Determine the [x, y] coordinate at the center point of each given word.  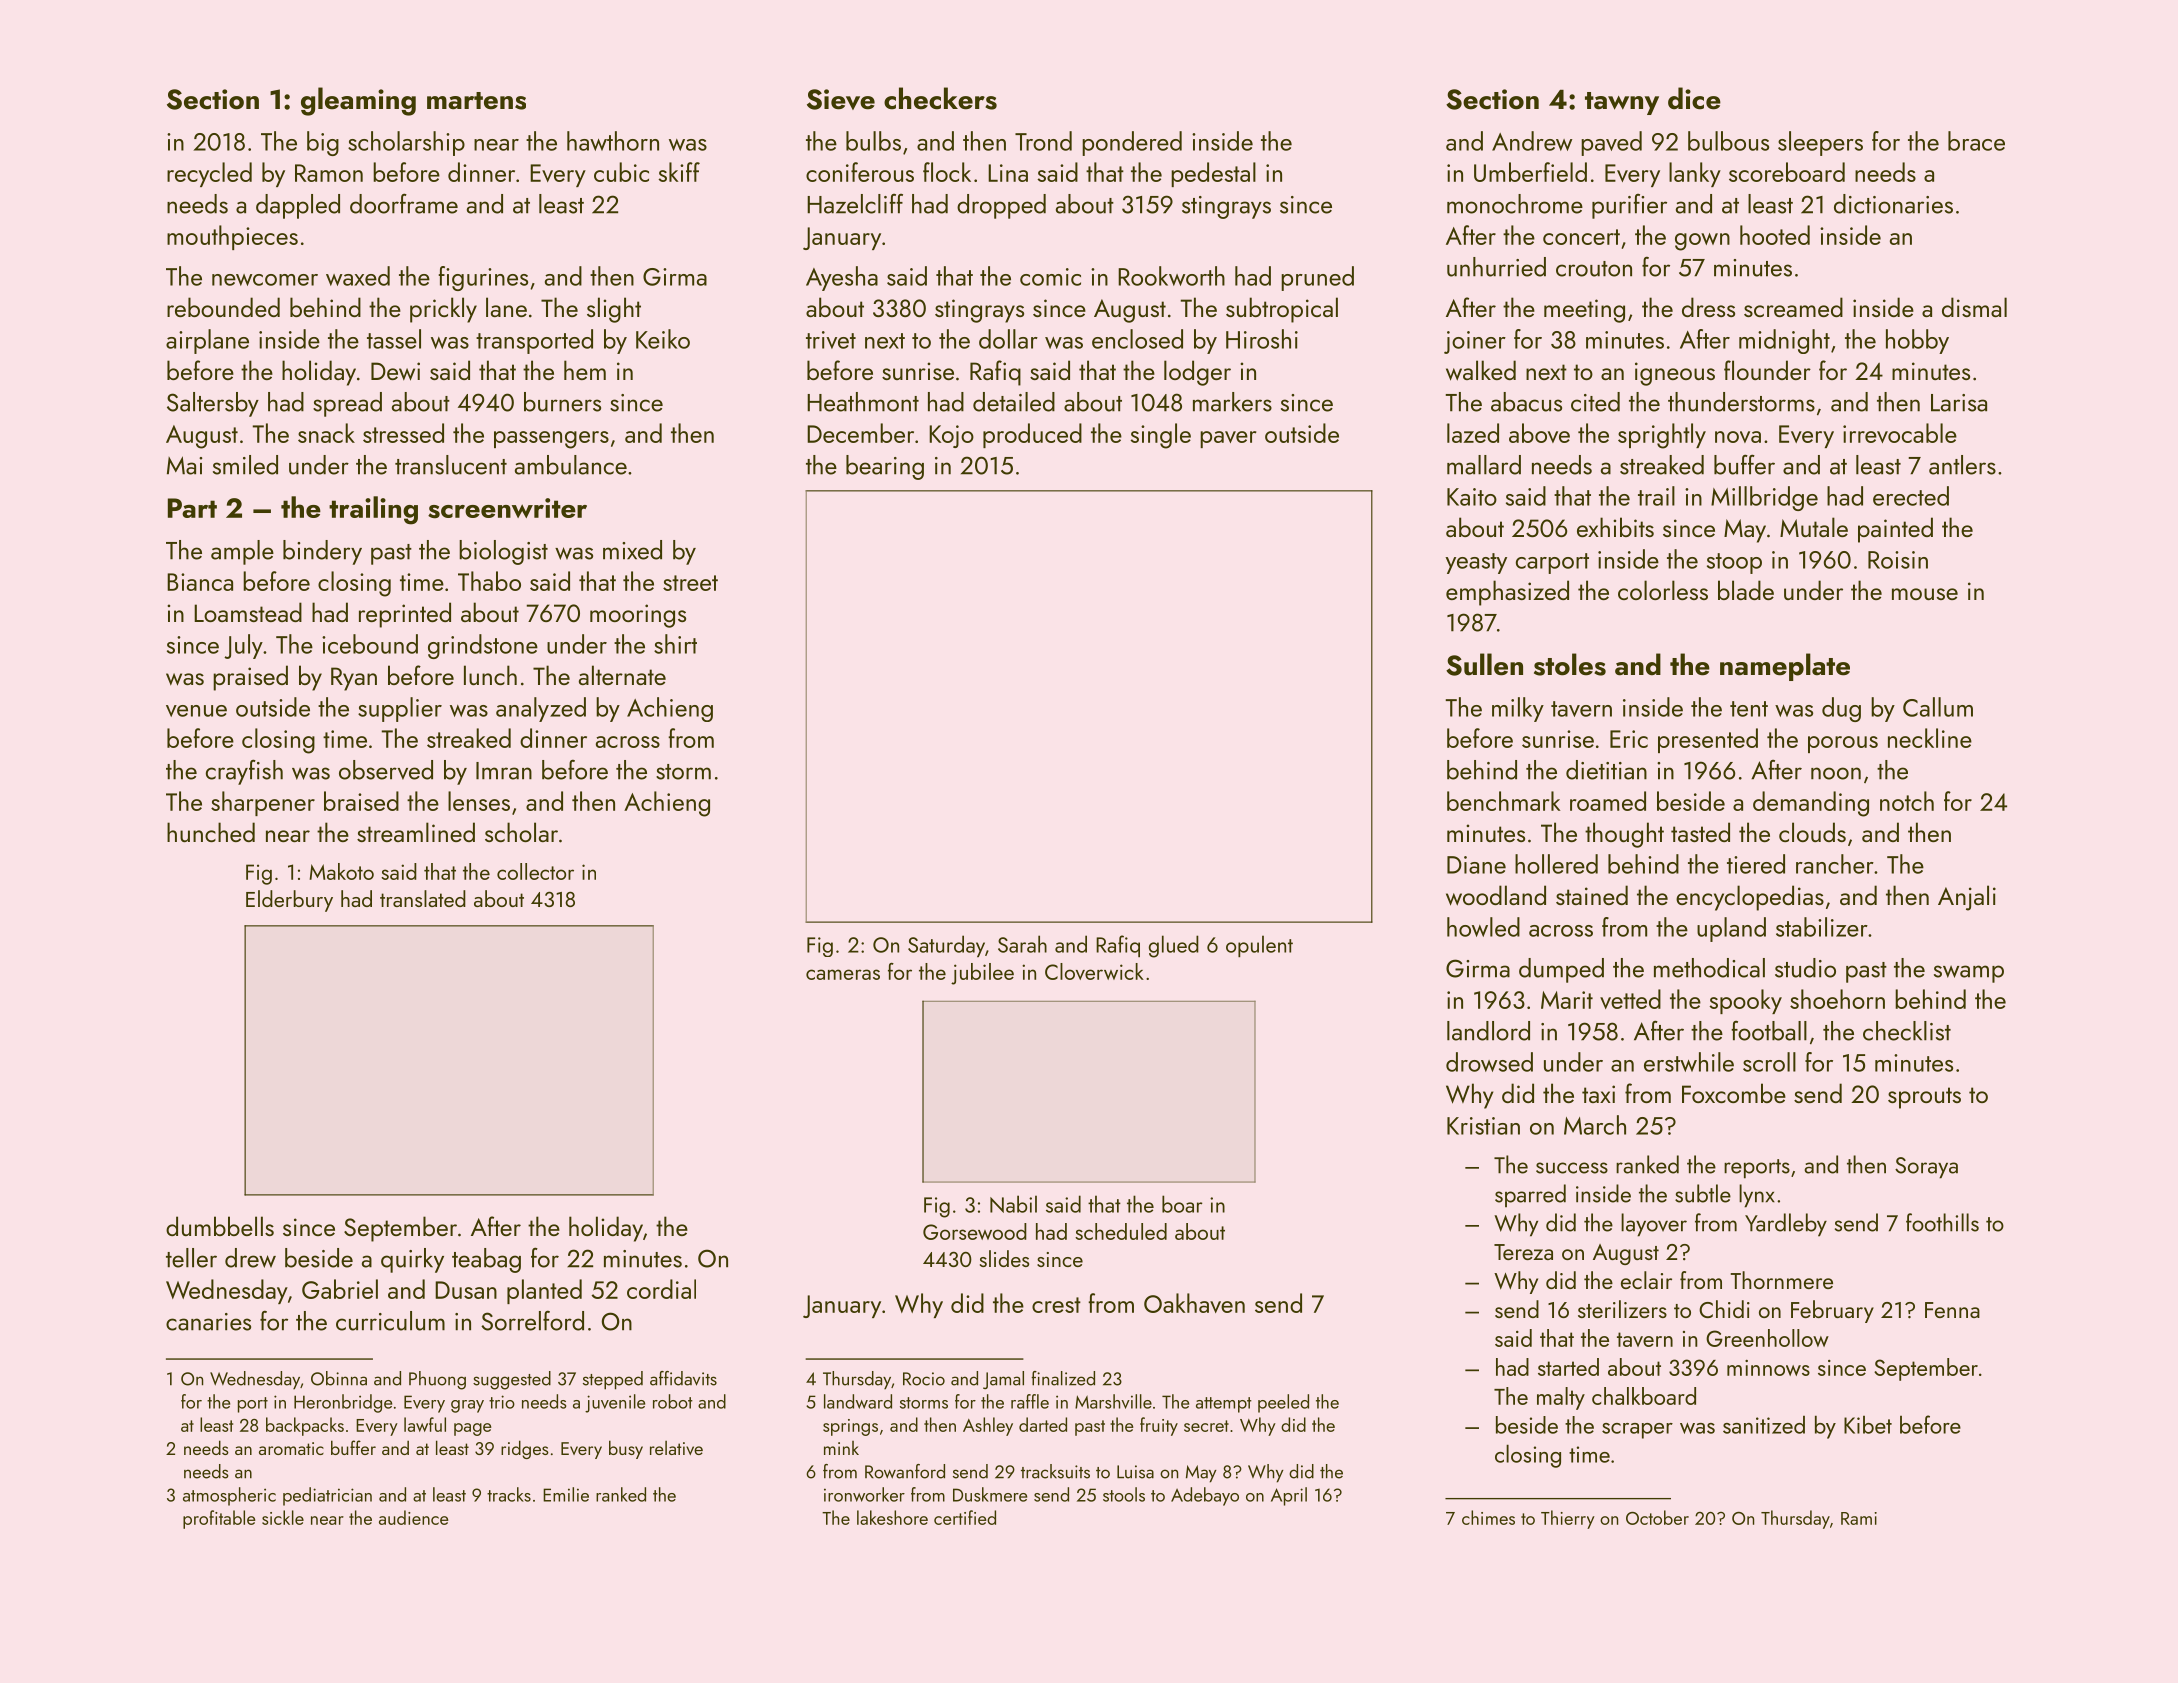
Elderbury [289, 901]
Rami [1859, 1518]
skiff [679, 172]
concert [1581, 237]
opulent [1259, 946]
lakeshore [892, 1517]
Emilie [566, 1494]
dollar [1008, 339]
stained [1592, 895]
